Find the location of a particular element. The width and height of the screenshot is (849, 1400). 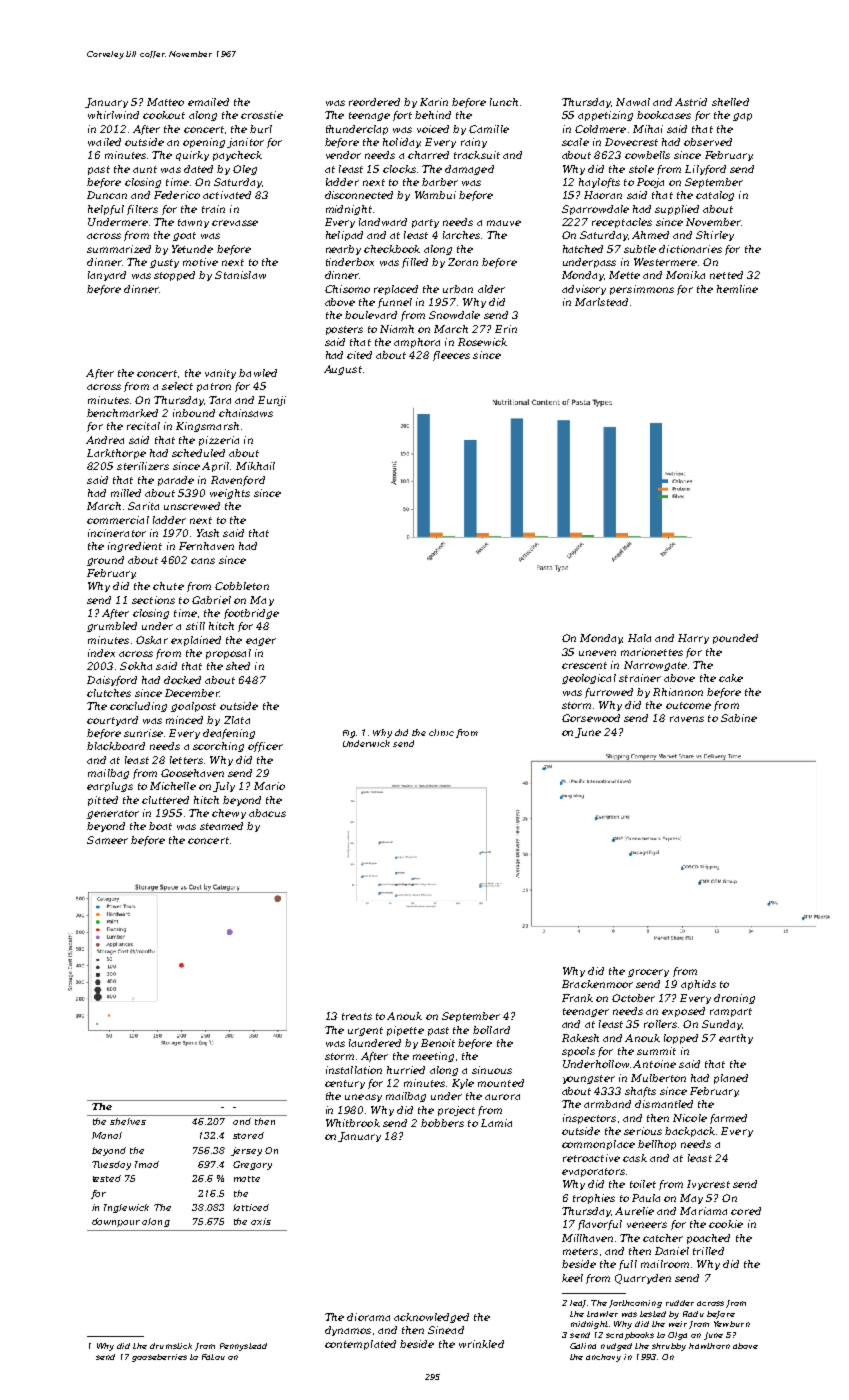

bobbers is located at coordinates (442, 1123).
